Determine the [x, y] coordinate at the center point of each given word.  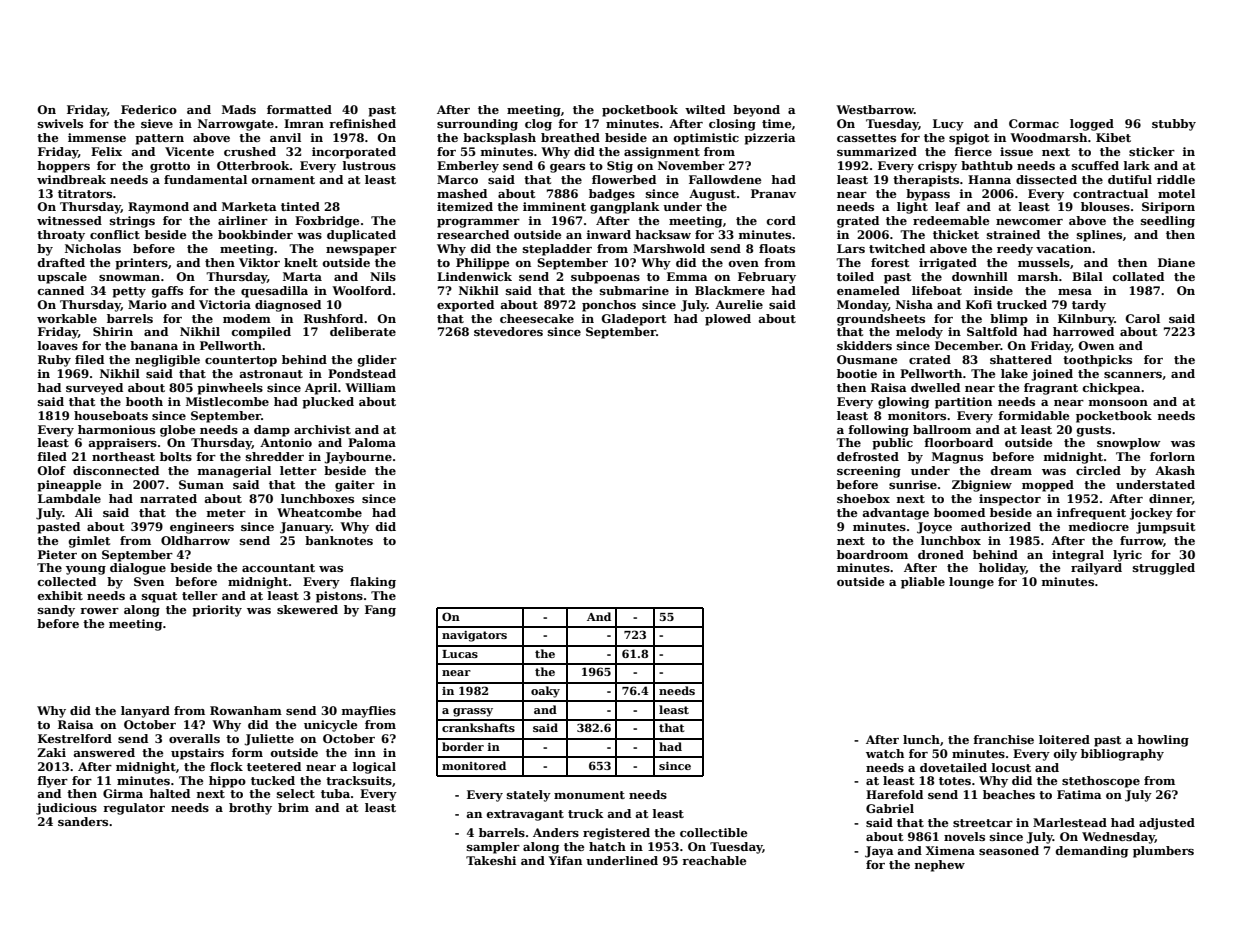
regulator [134, 809]
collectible [713, 832]
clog [538, 125]
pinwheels [230, 389]
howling [1163, 741]
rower [99, 611]
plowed [728, 320]
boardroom [872, 554]
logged [1092, 125]
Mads [239, 109]
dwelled [935, 387]
